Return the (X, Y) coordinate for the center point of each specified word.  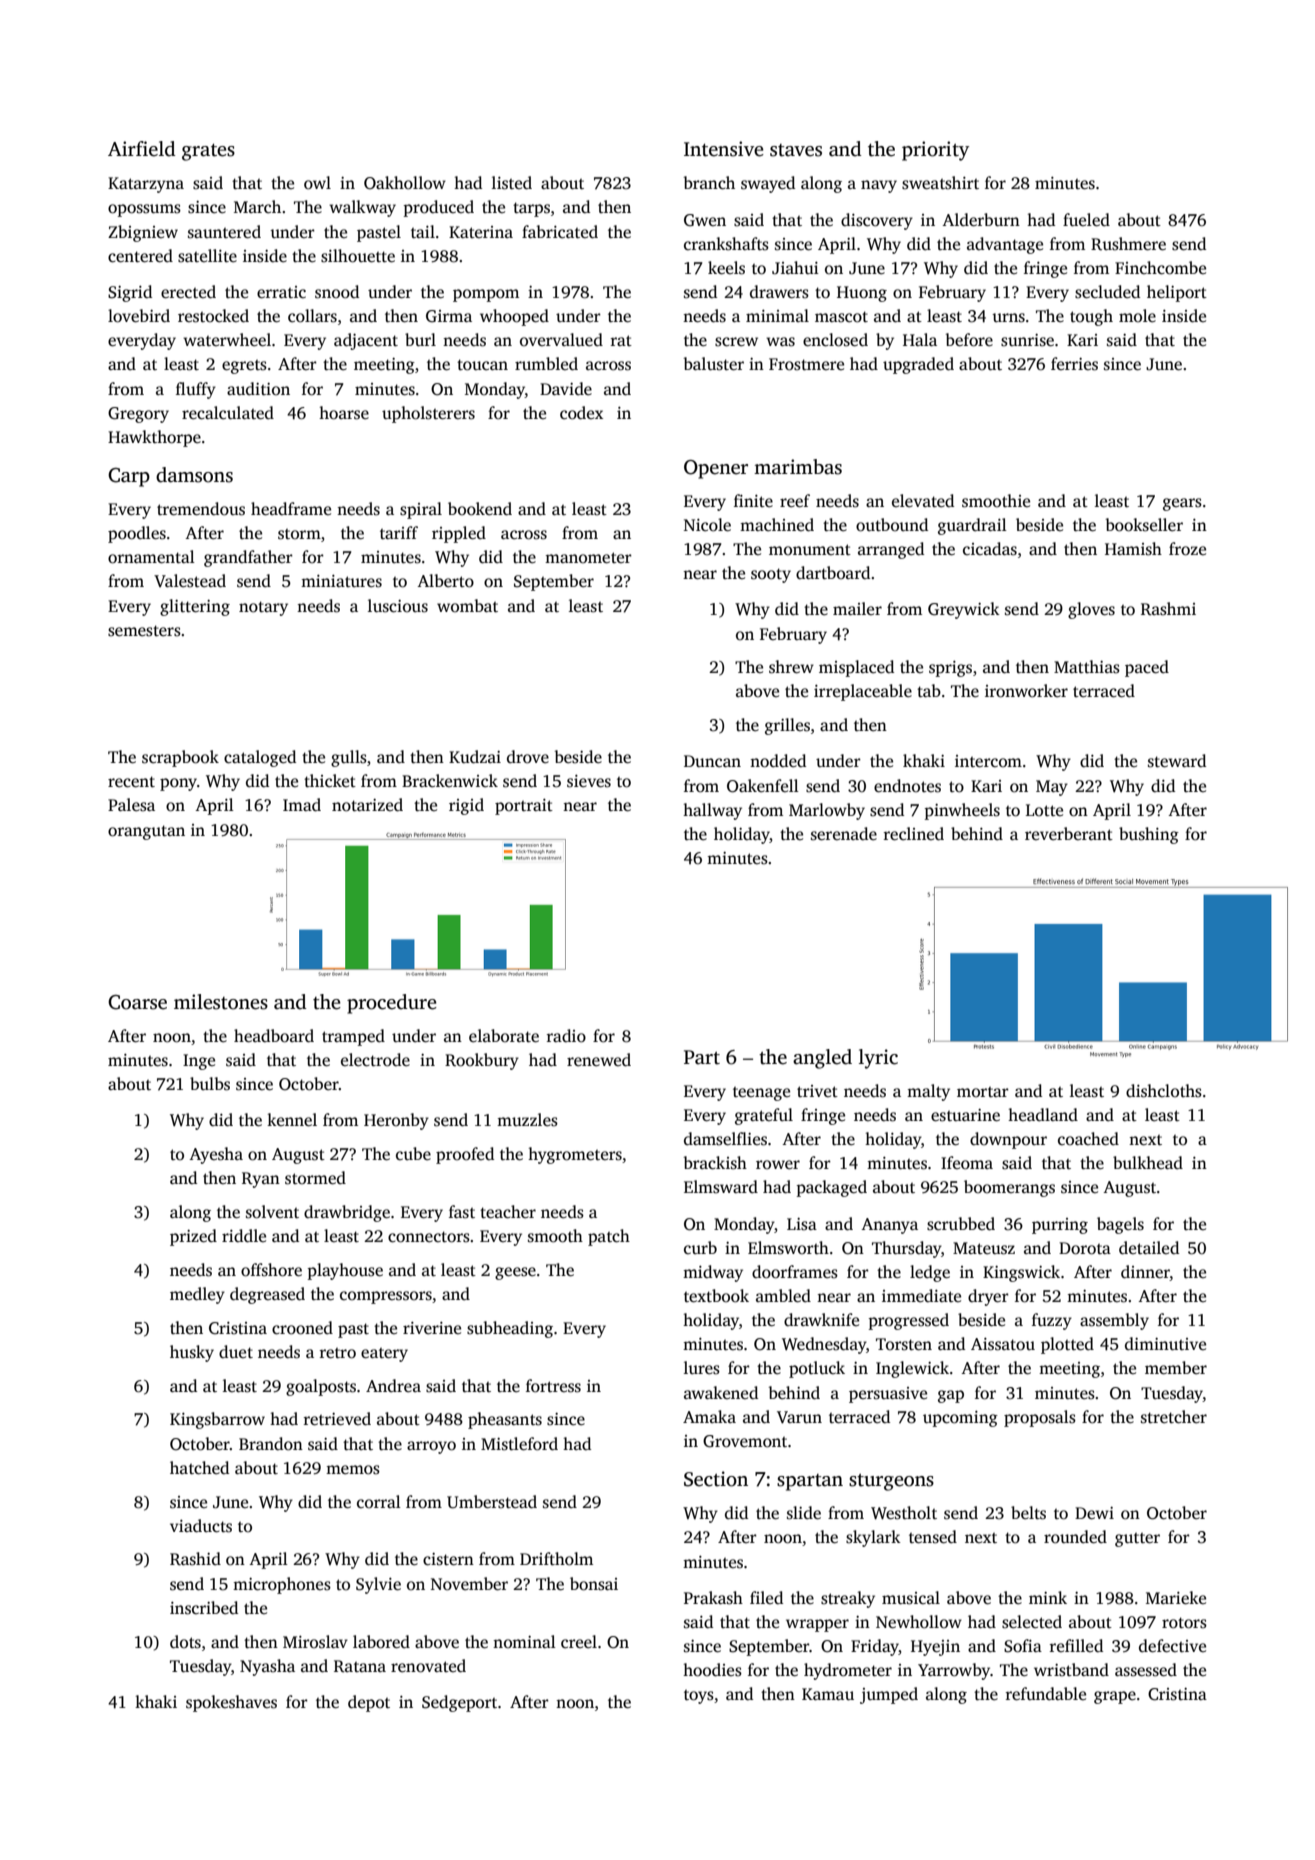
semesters (144, 631)
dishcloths (1164, 1091)
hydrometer (848, 1671)
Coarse (137, 1002)
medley (197, 1295)
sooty (771, 575)
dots (185, 1642)
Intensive (724, 149)
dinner (1145, 1273)
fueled (1086, 220)
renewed (599, 1060)
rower (778, 1165)
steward (1177, 761)
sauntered (224, 232)
